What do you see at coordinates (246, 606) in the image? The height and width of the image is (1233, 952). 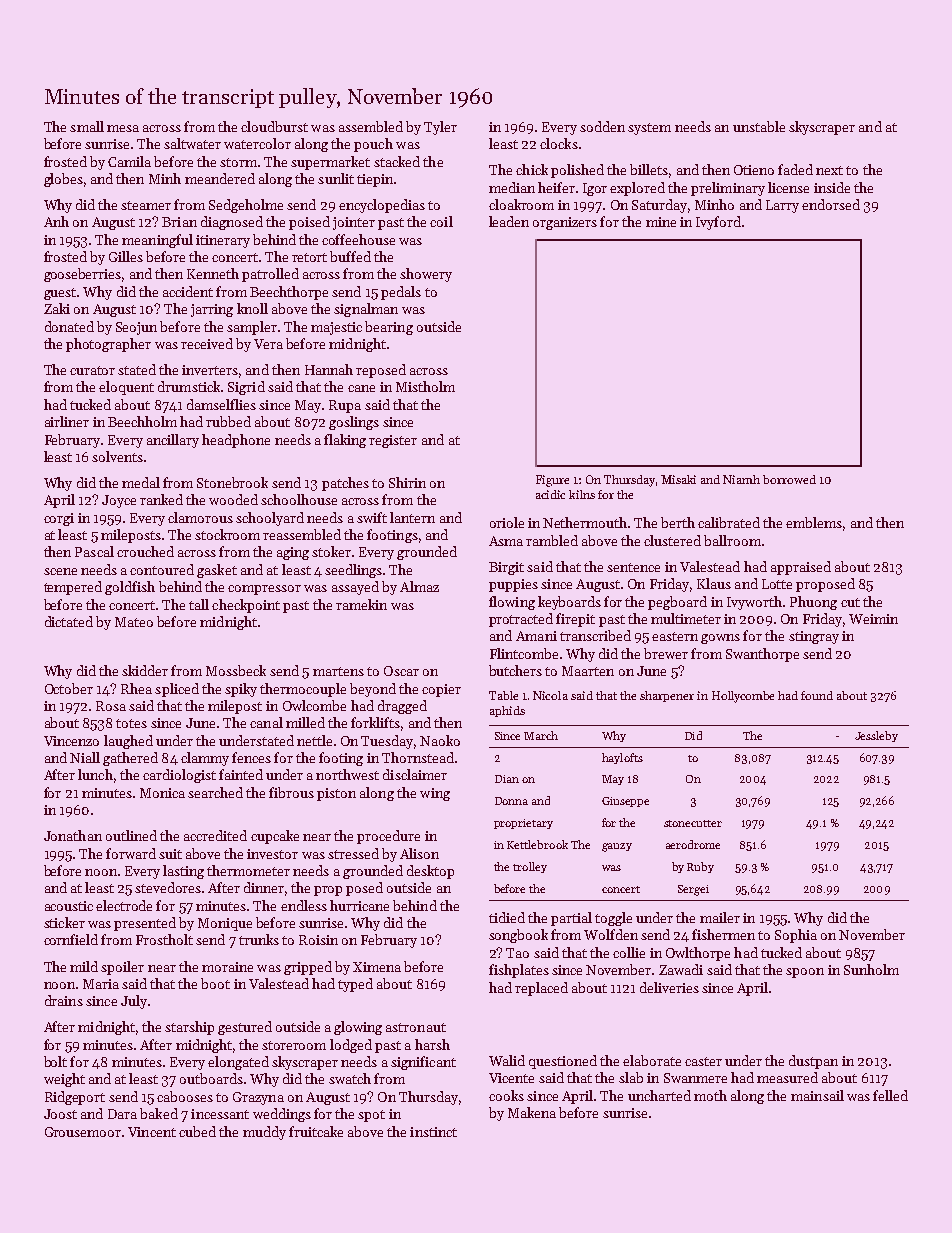 I see `checkpoint` at bounding box center [246, 606].
